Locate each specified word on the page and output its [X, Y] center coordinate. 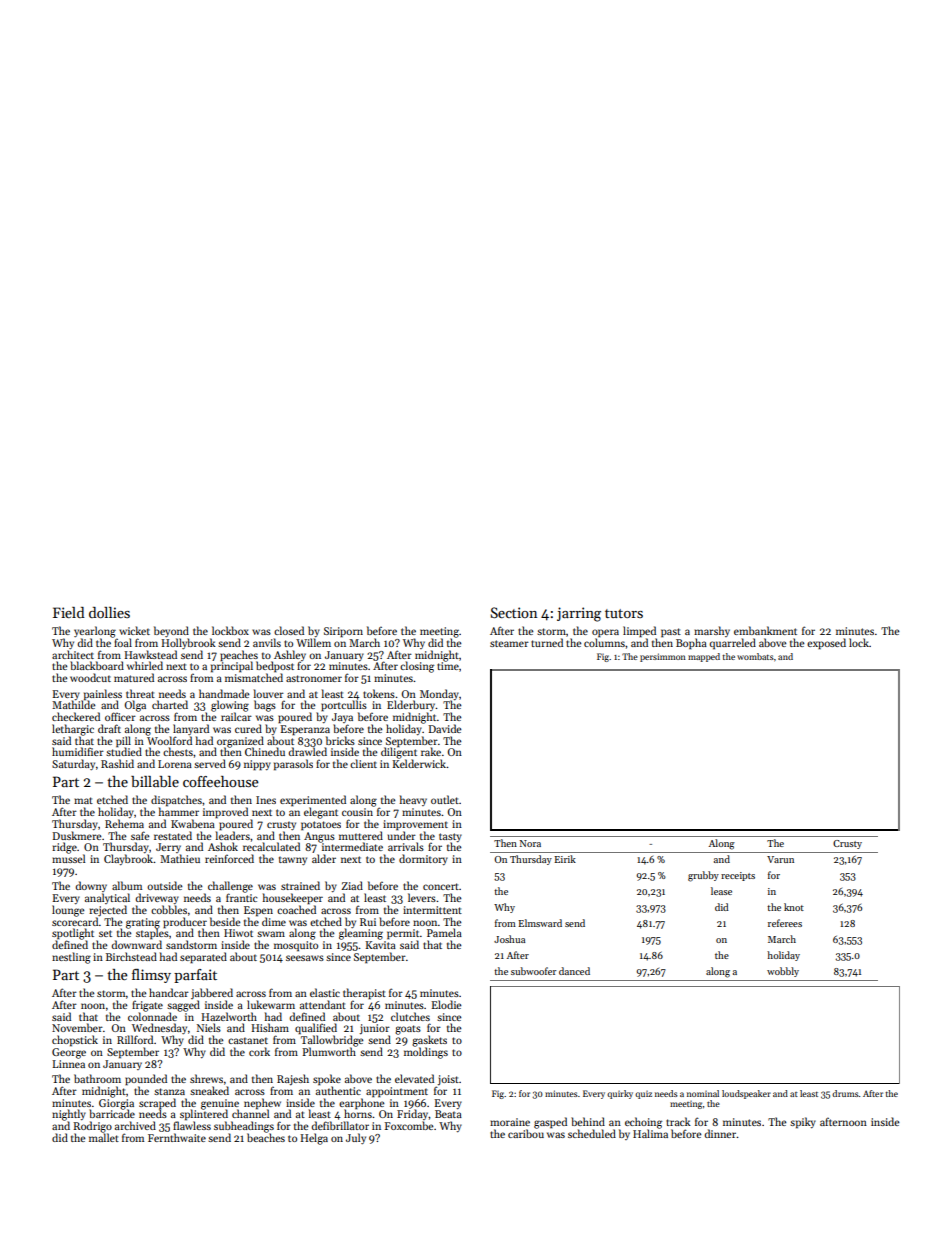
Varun [780, 859]
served [210, 763]
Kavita [380, 945]
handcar [169, 992]
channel [250, 1113]
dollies [109, 612]
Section [514, 612]
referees [785, 923]
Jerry [168, 848]
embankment [765, 630]
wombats [755, 656]
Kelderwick [419, 763]
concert [441, 886]
